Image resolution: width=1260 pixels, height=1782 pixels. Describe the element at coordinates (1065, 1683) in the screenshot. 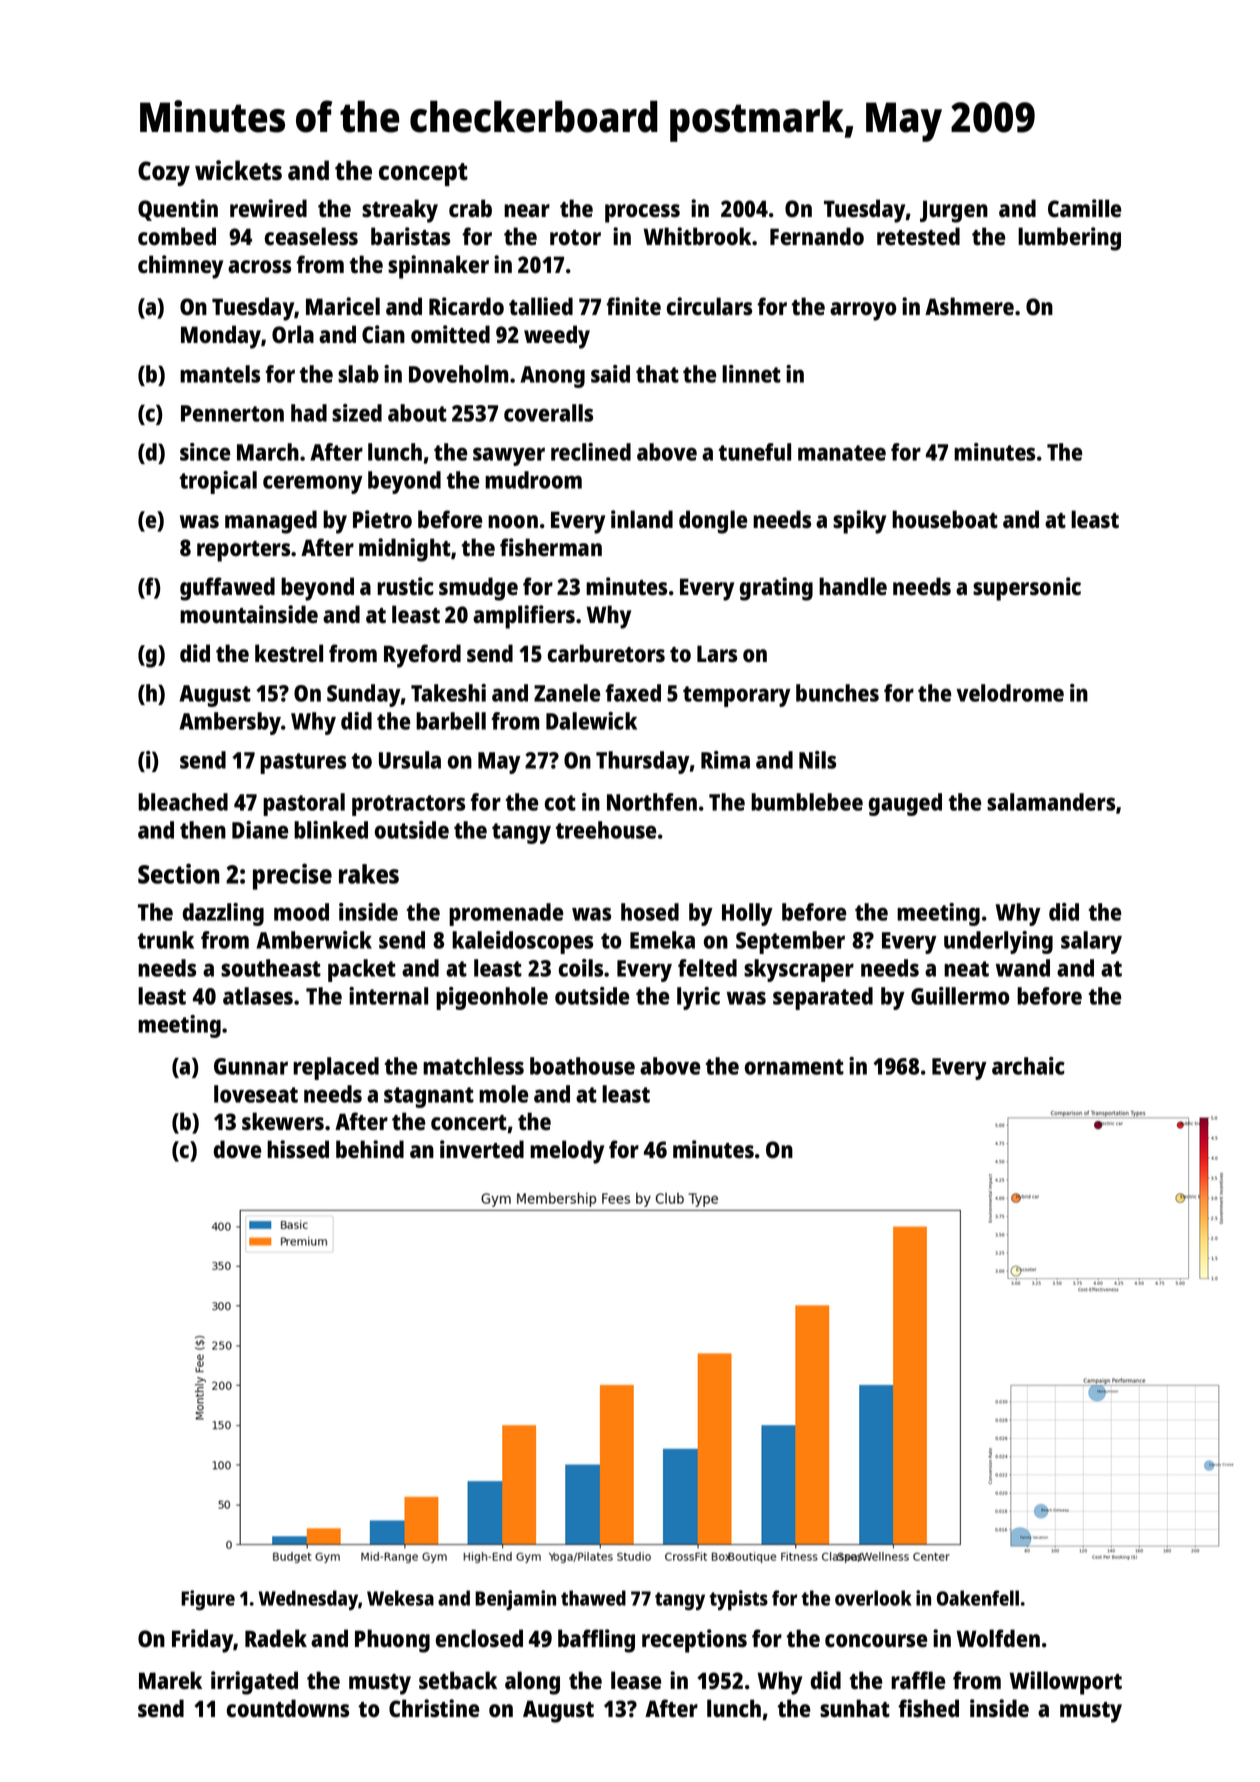

I see `Willowport` at that location.
